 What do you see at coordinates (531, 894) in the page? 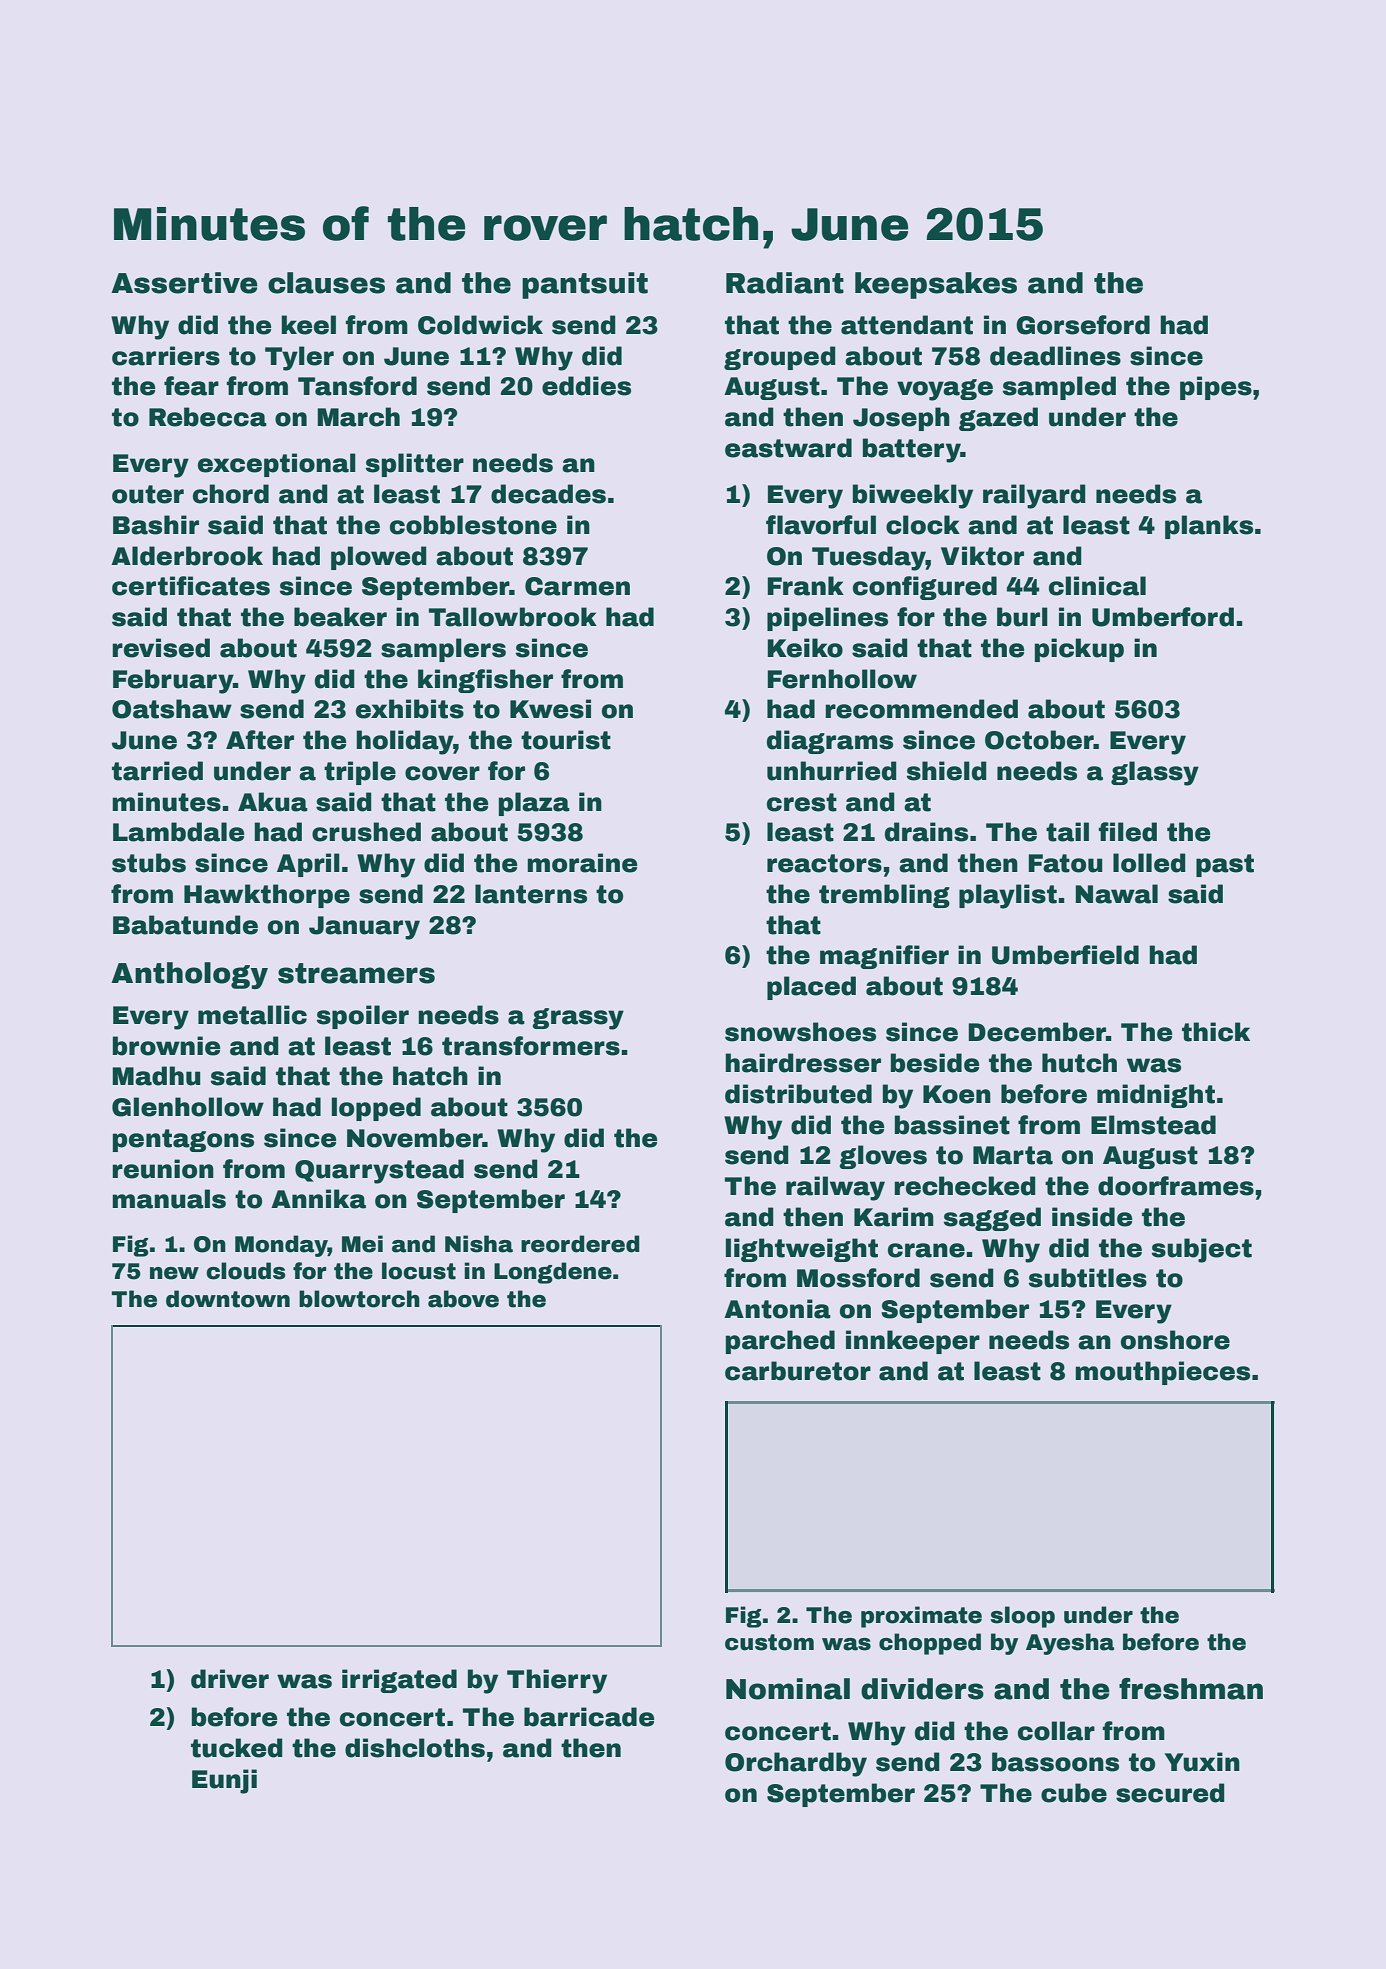
I see `lanterns` at bounding box center [531, 894].
